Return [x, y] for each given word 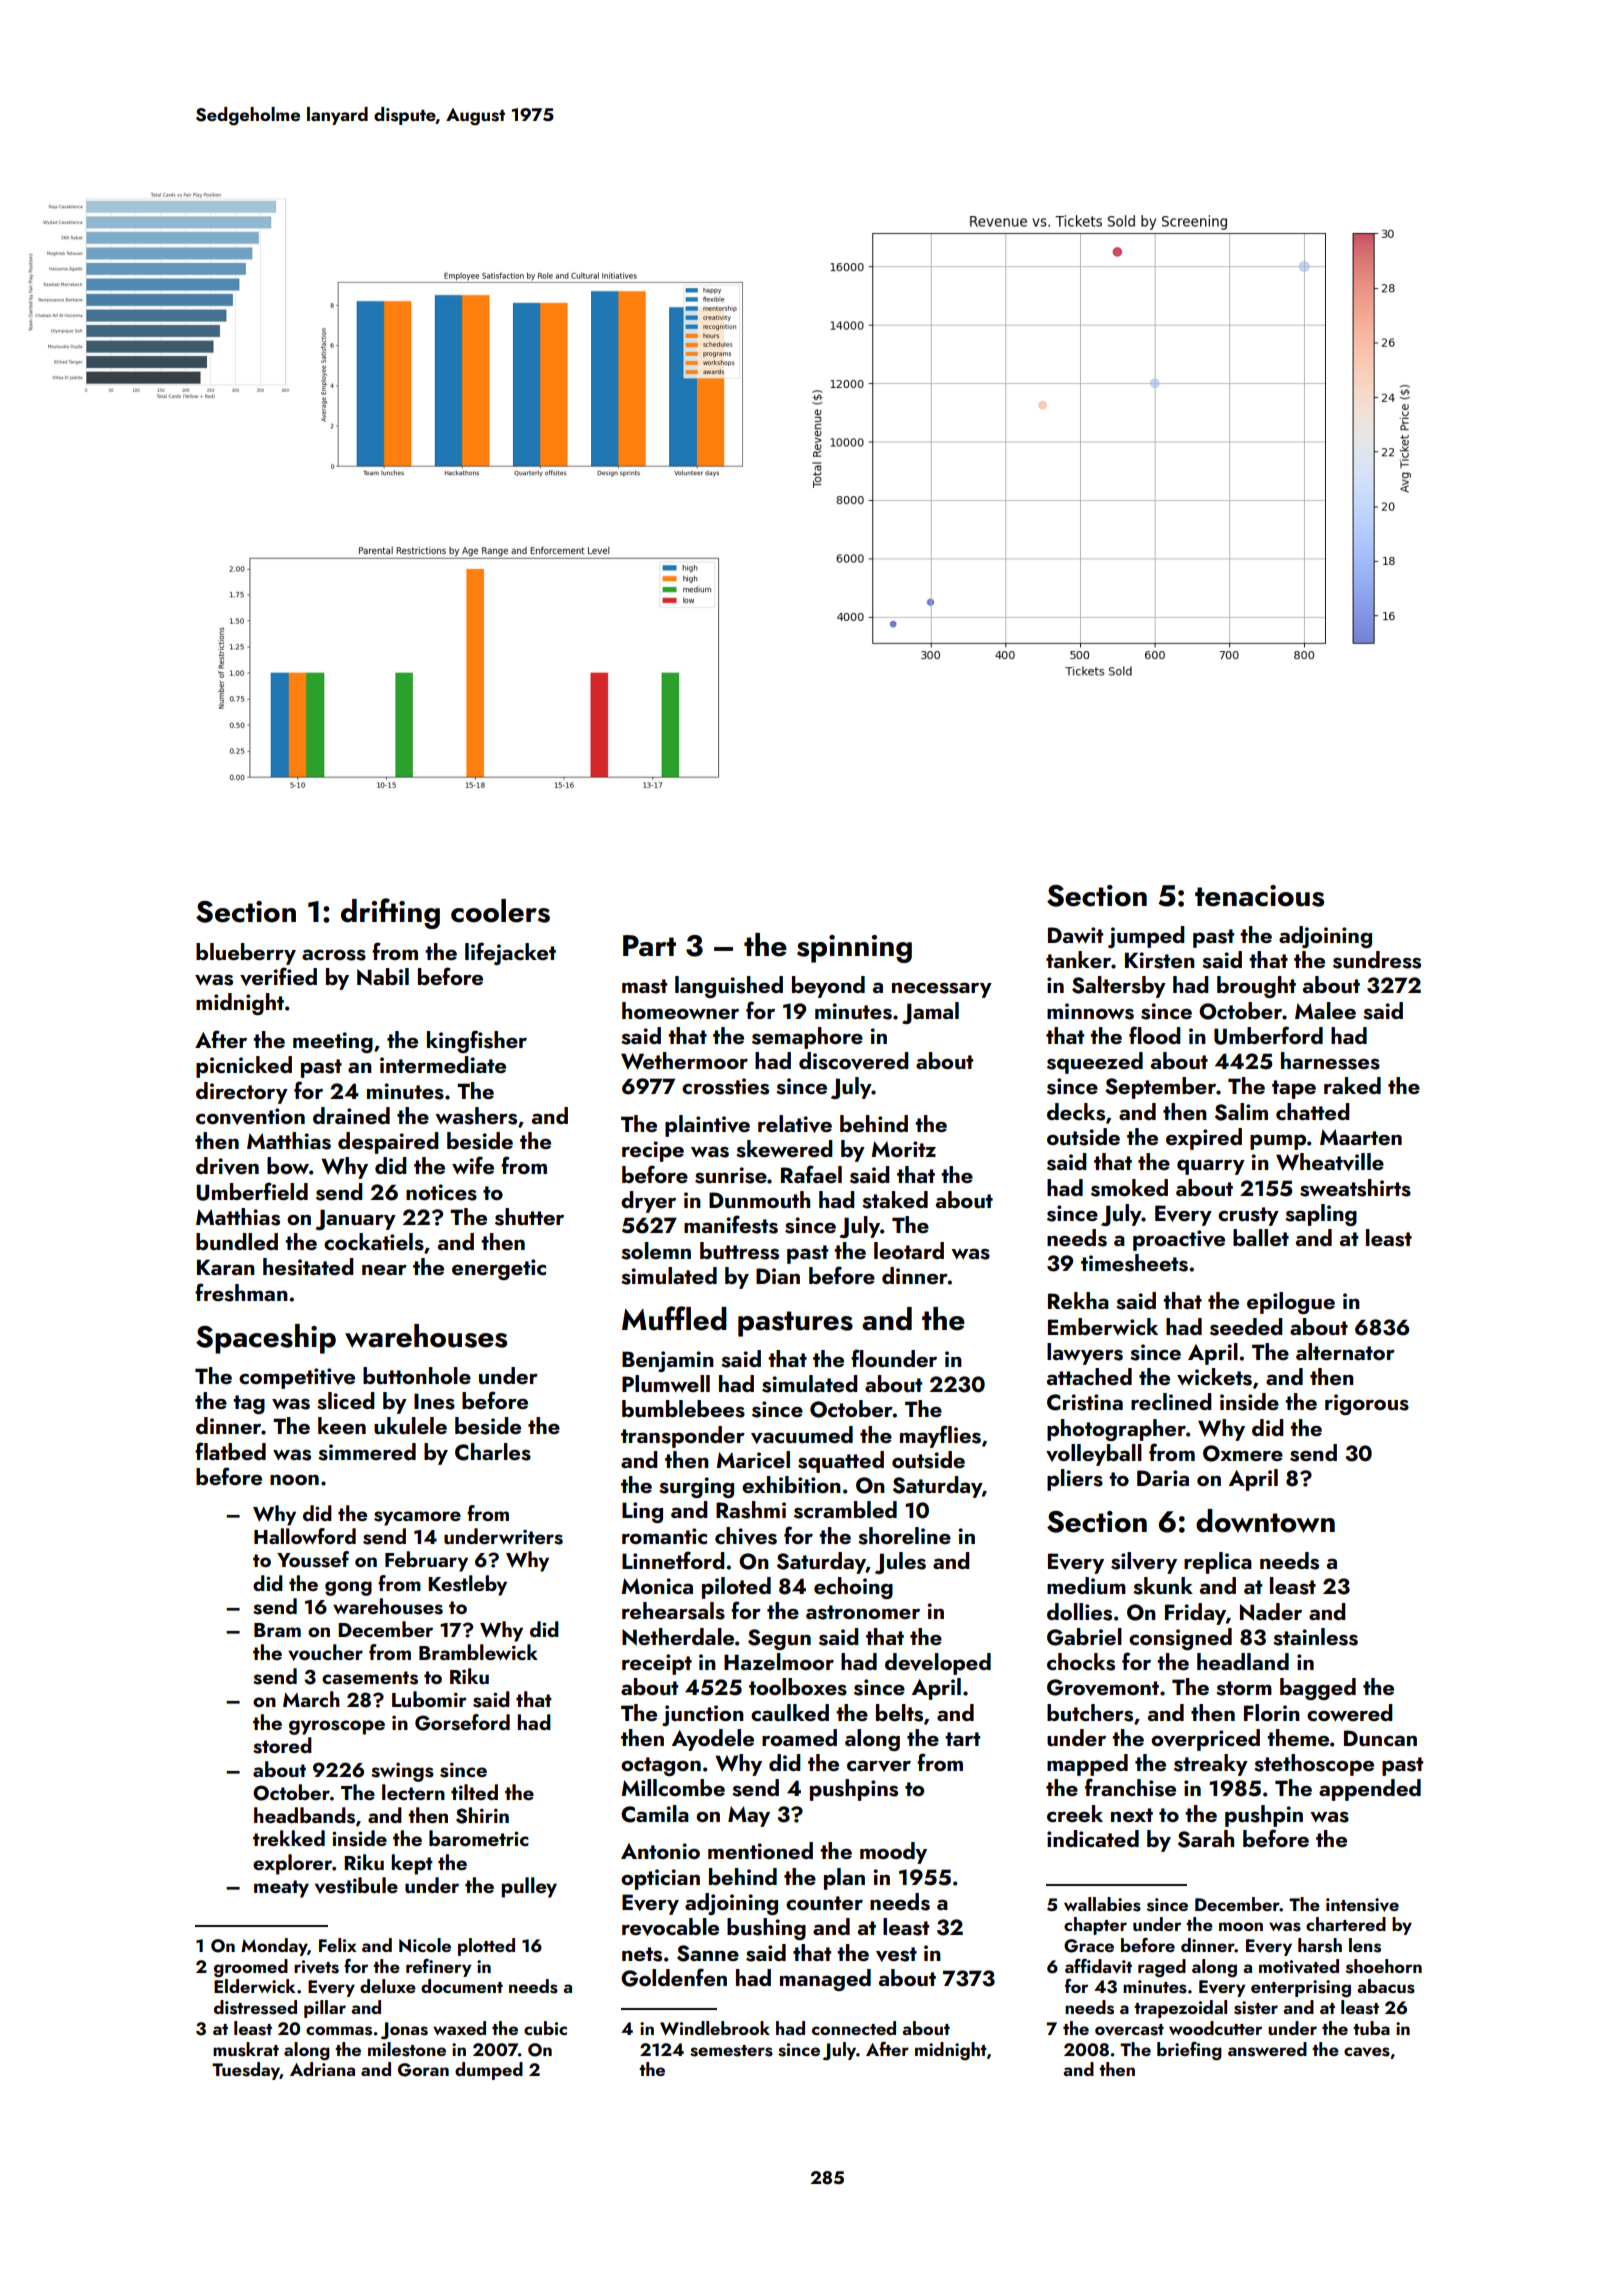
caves [1367, 2052]
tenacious [1259, 896]
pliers [1075, 1480]
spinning [854, 949]
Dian [778, 1276]
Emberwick [1103, 1326]
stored [282, 1745]
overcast [1129, 2030]
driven [227, 1166]
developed [938, 1664]
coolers [500, 911]
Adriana [322, 2069]
